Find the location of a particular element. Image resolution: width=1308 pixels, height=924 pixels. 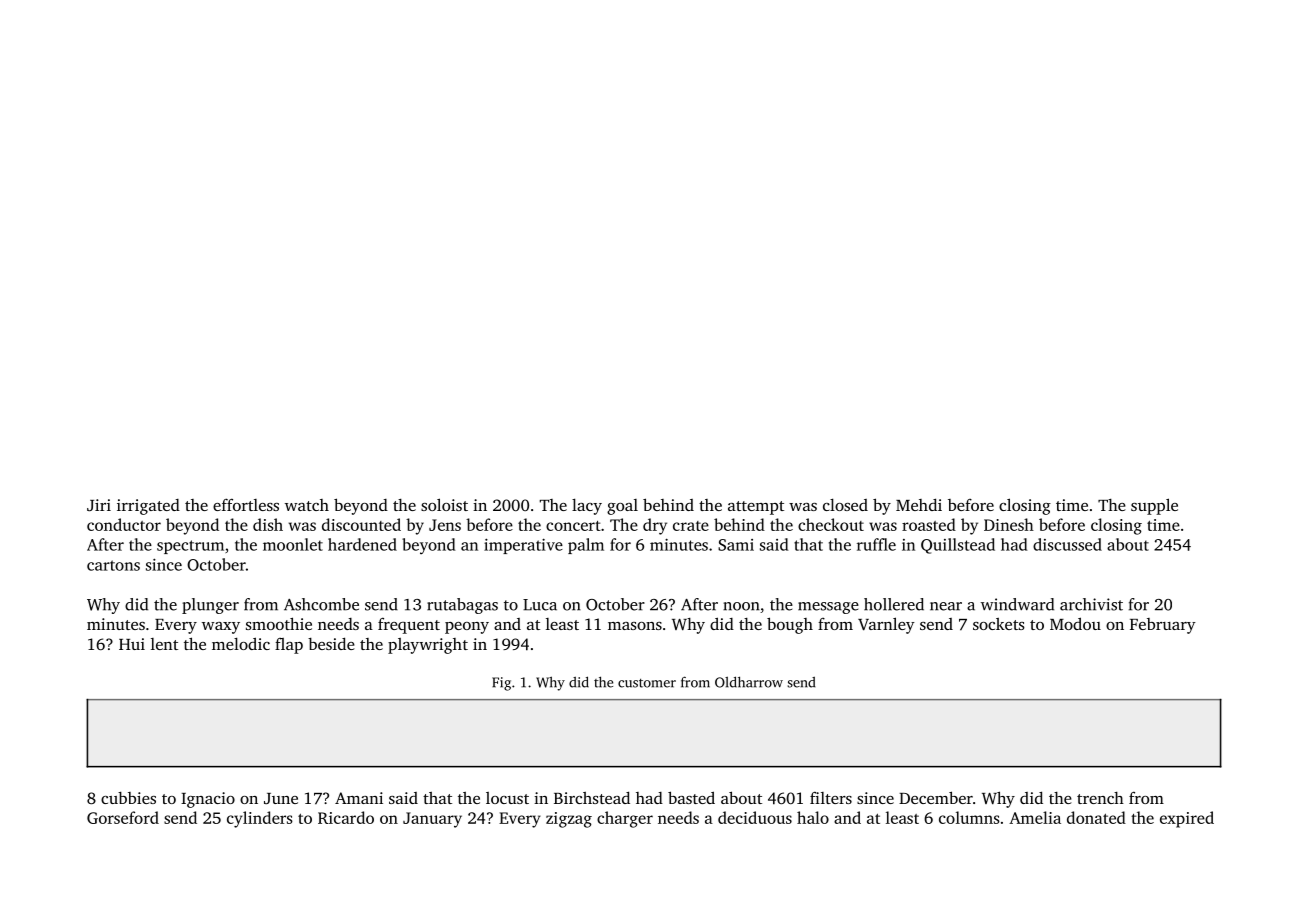

Oldharrow is located at coordinates (749, 682).
